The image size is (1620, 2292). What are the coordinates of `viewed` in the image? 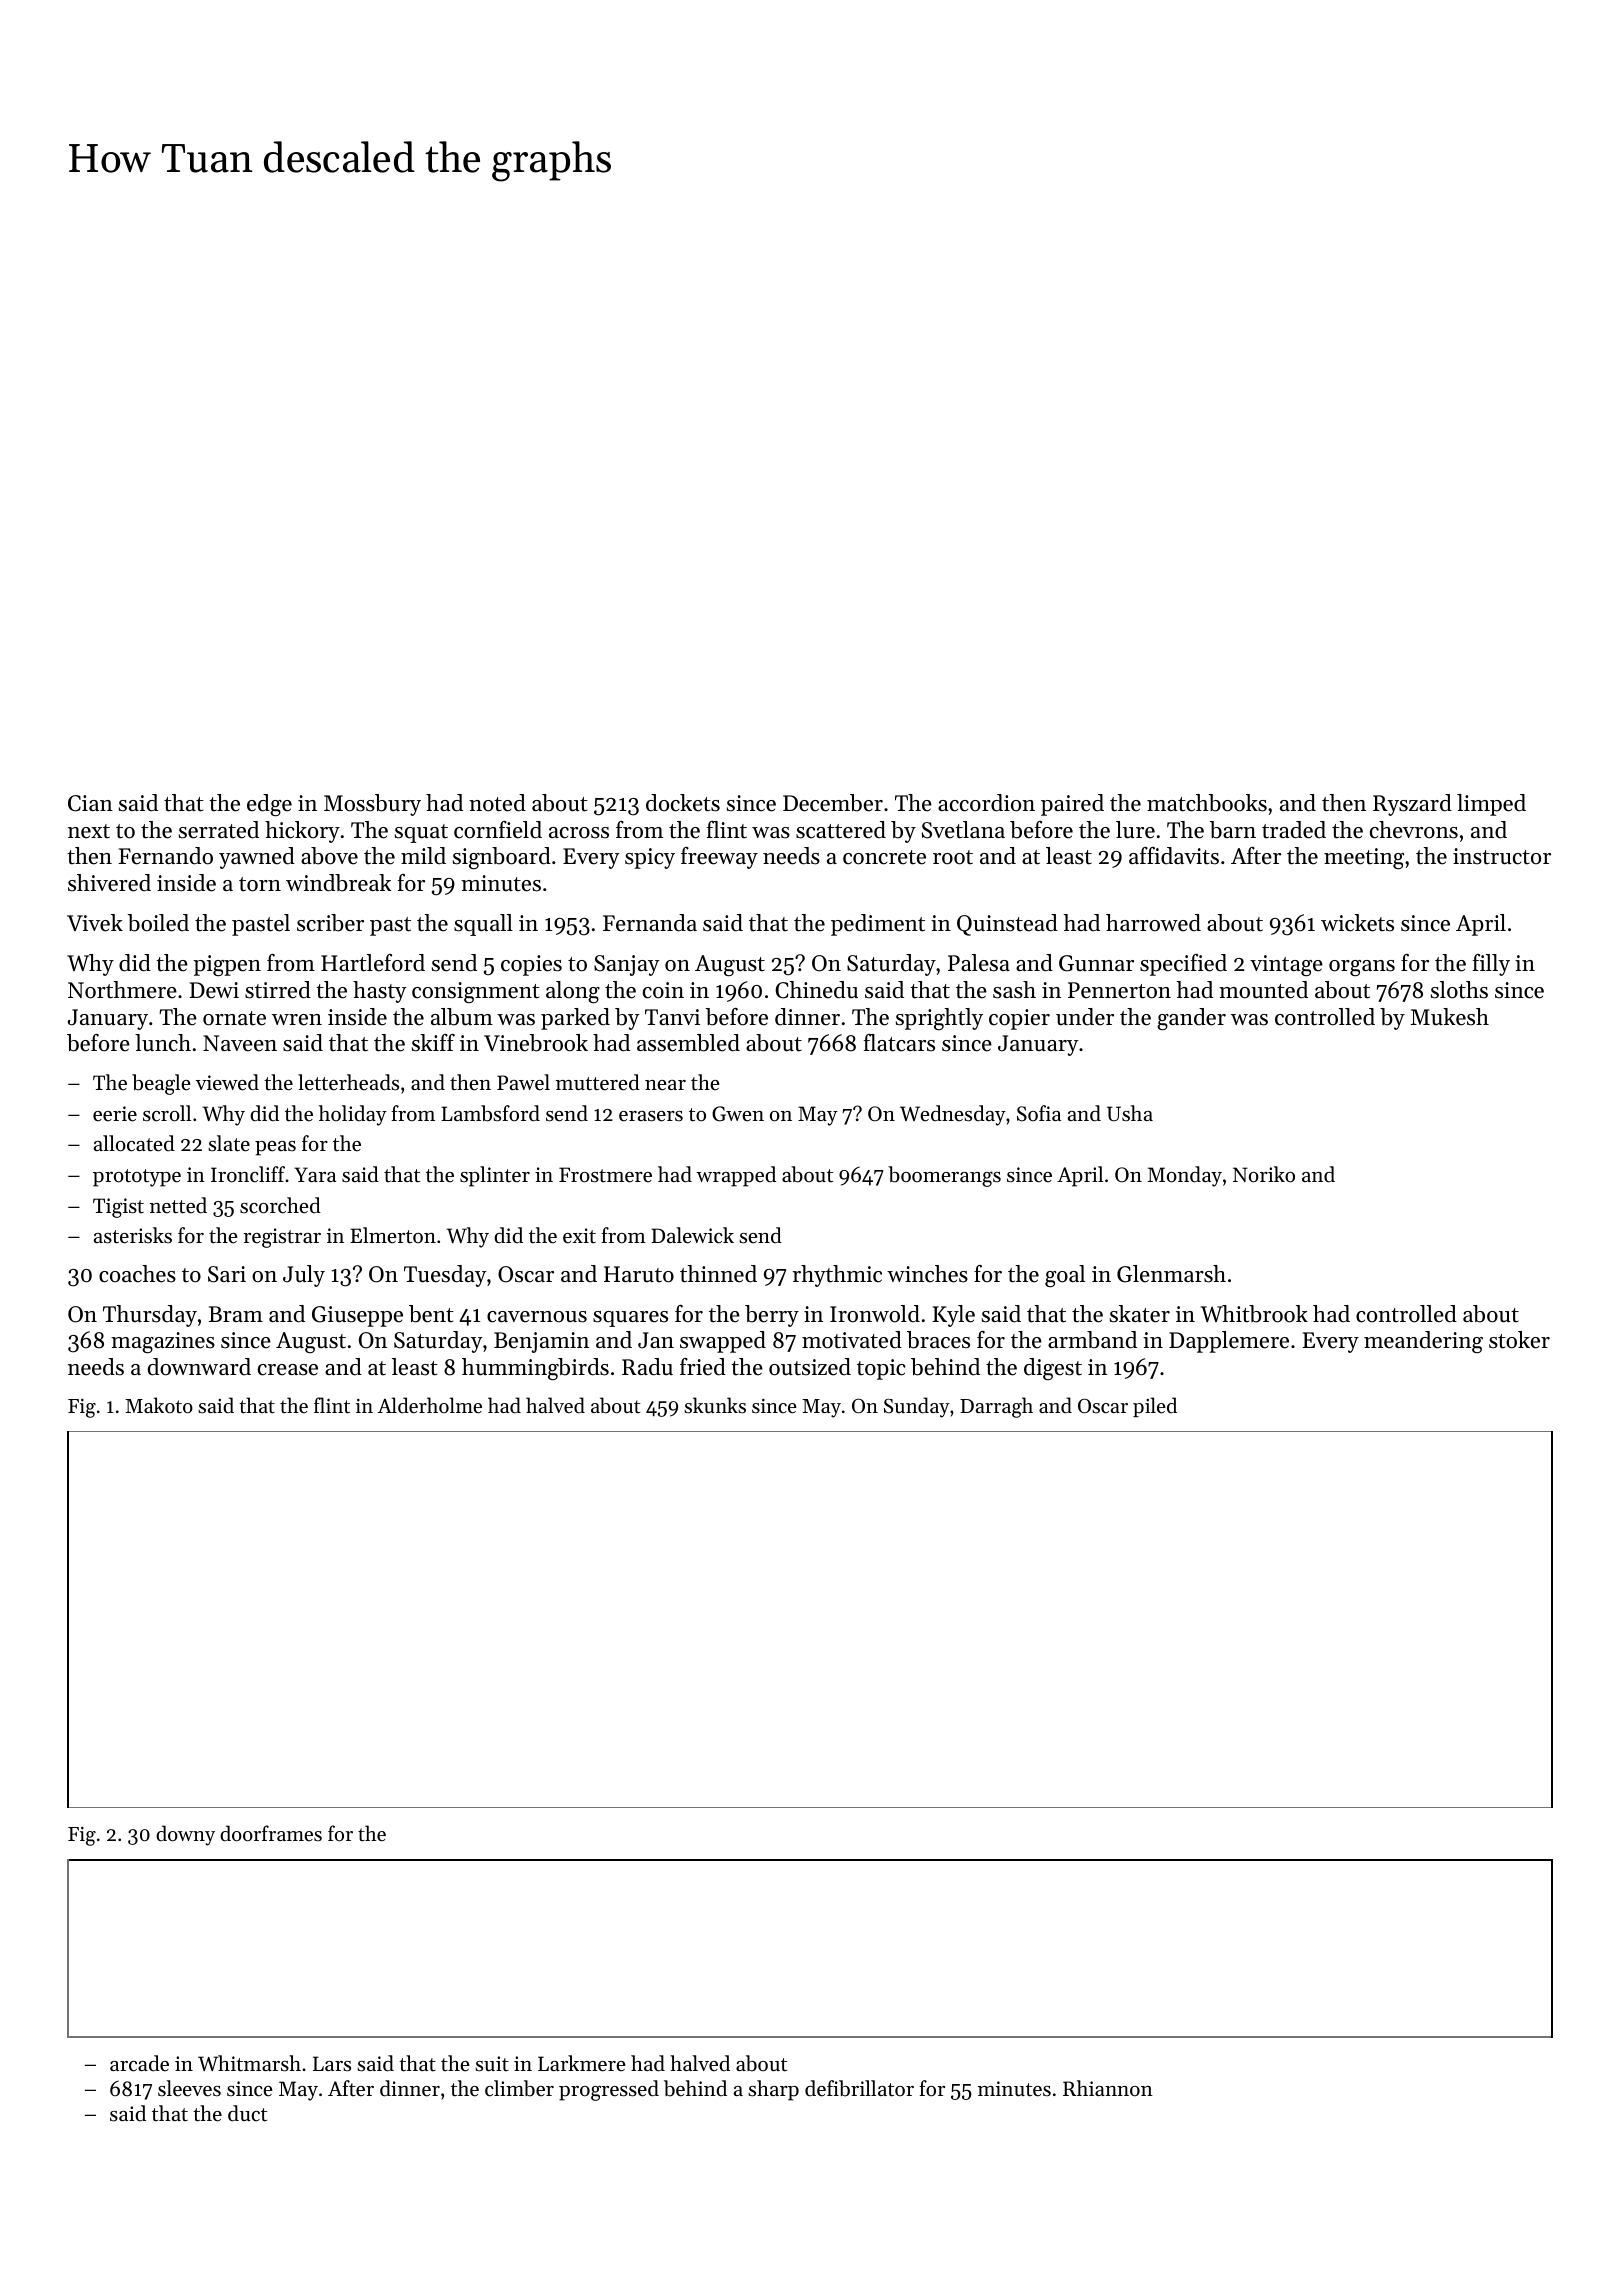 It's located at (227, 1082).
